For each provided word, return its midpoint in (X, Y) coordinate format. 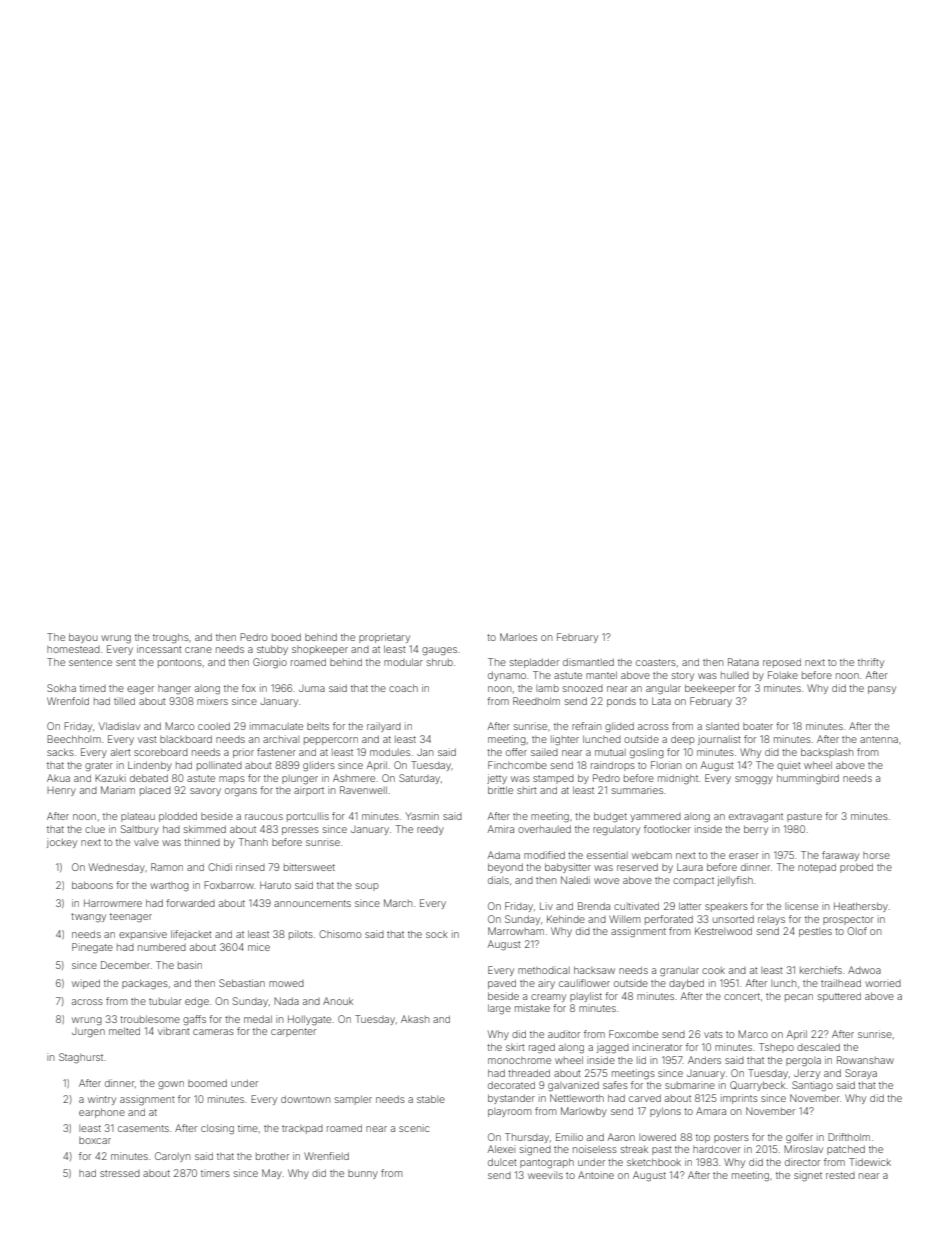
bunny (363, 1174)
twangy (88, 917)
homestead (73, 649)
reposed (782, 663)
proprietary (384, 638)
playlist (586, 997)
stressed (120, 1173)
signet (808, 1176)
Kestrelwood (723, 931)
